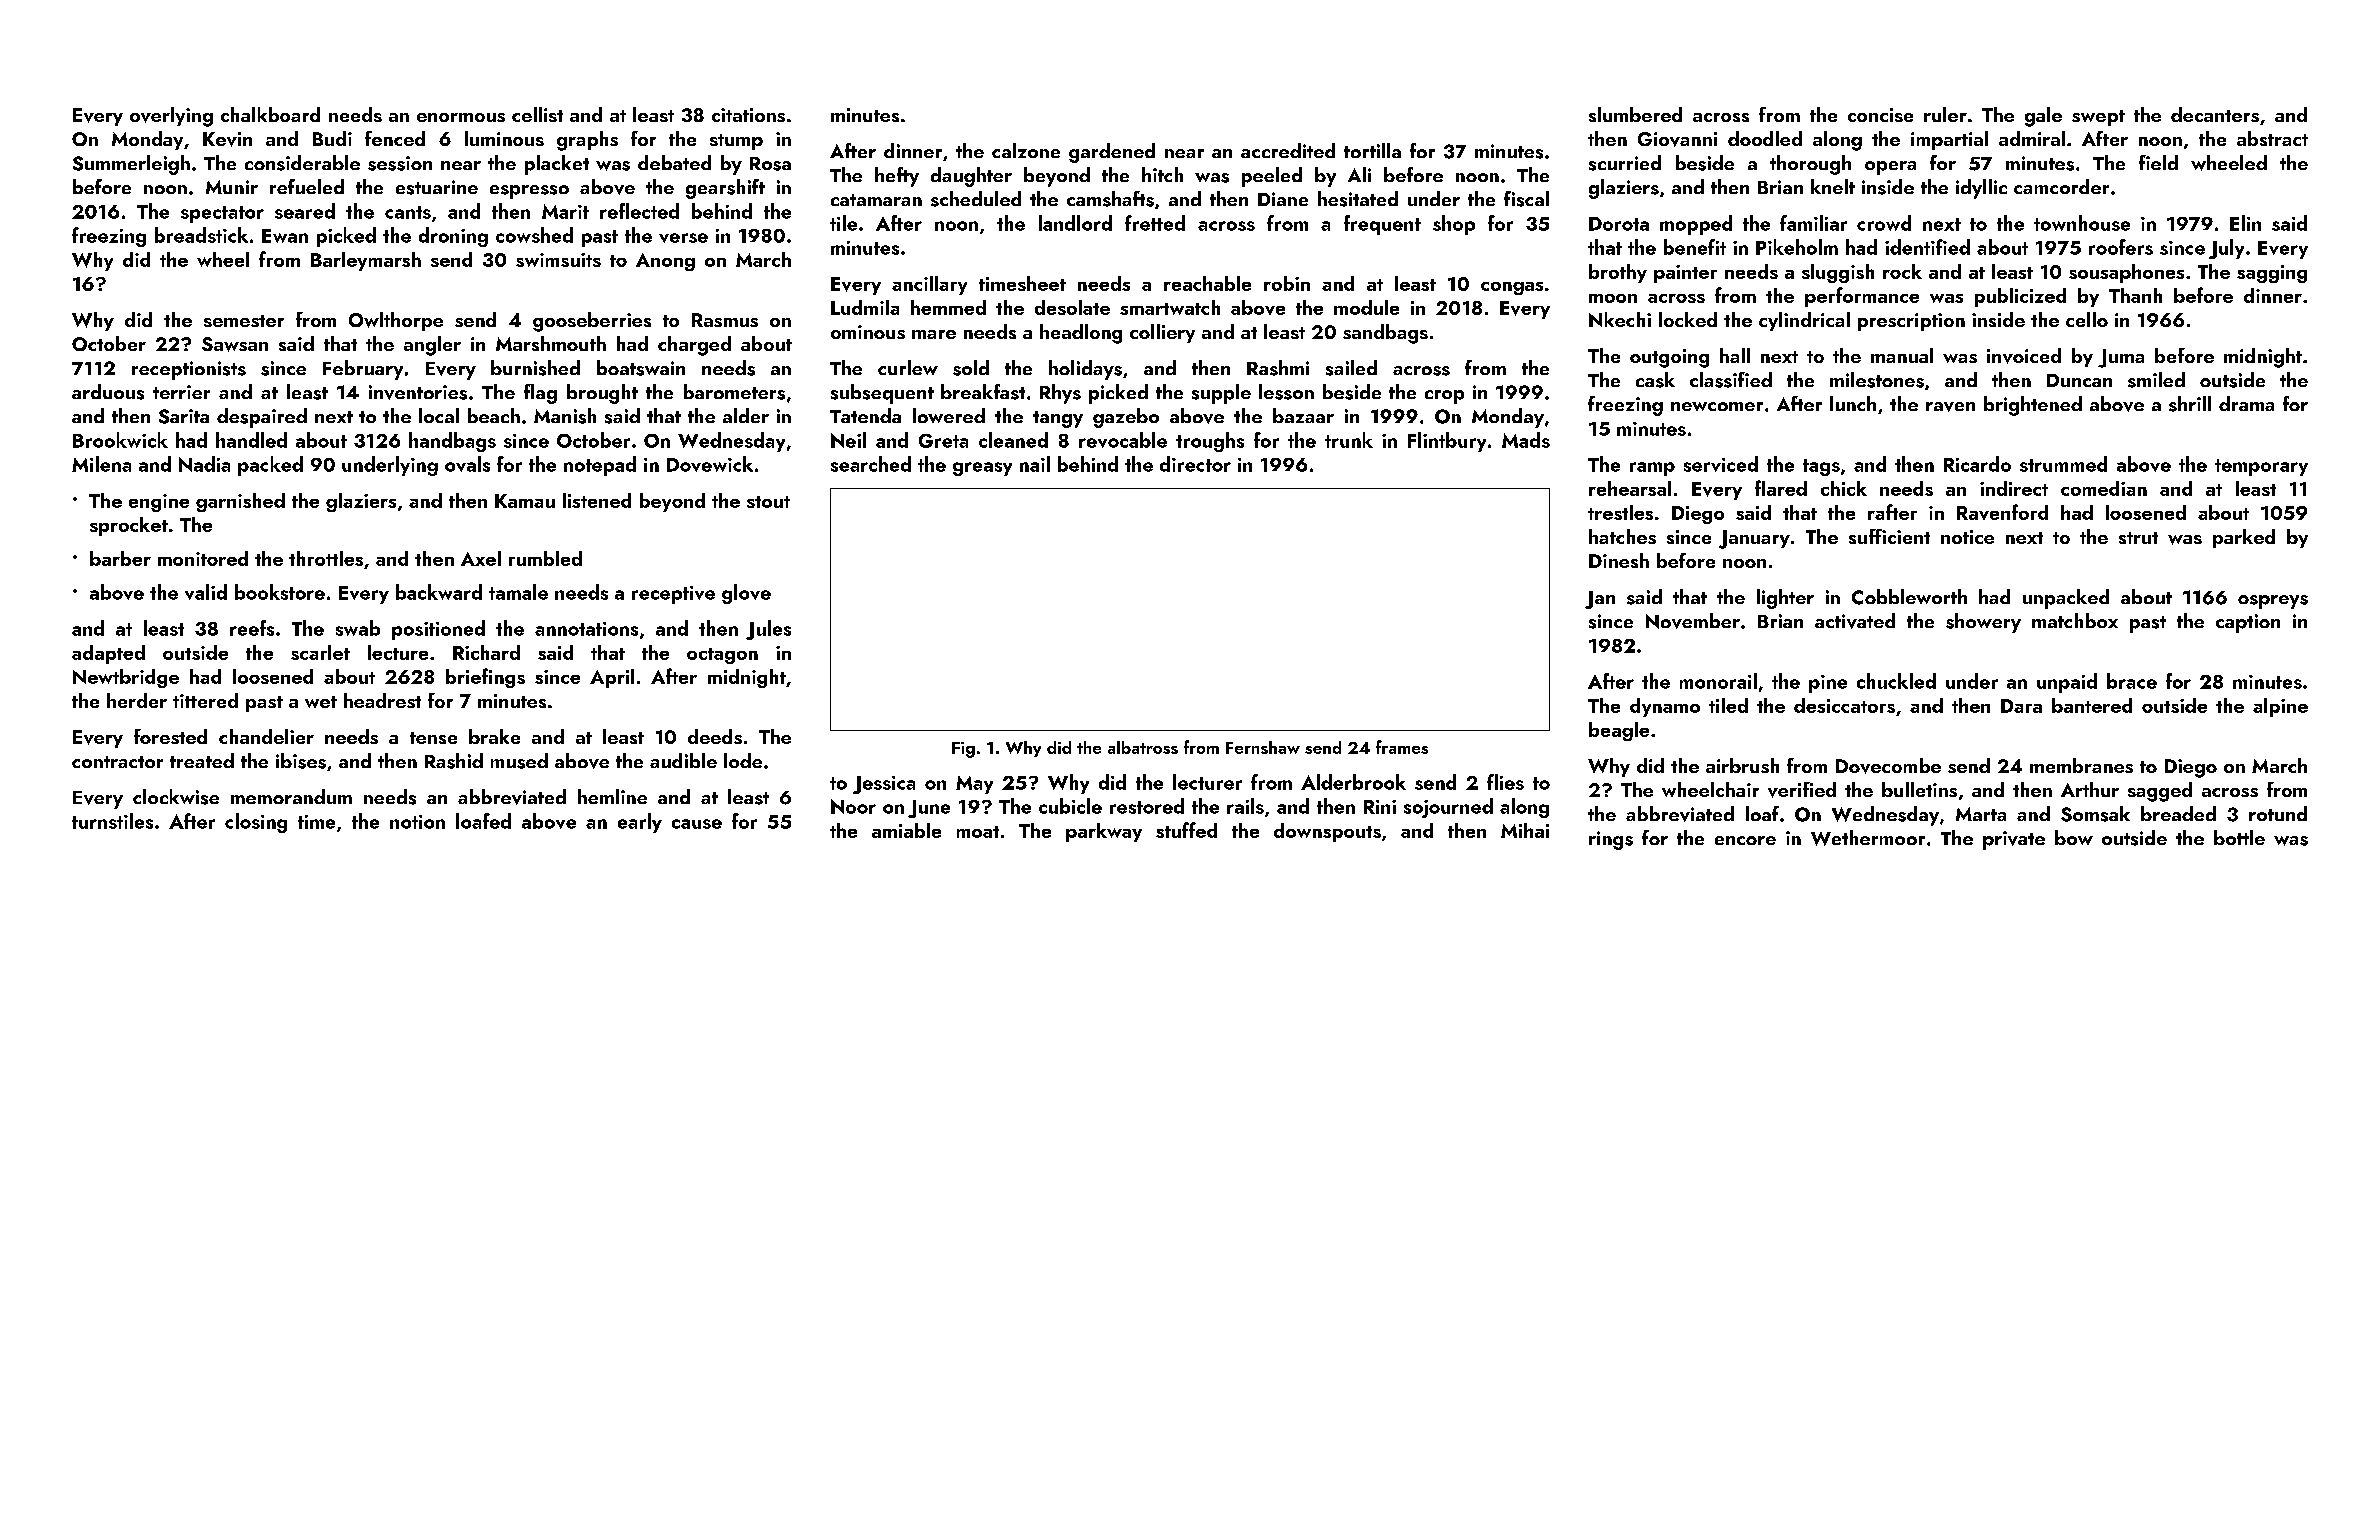 This screenshot has height=1540, width=2380. Describe the element at coordinates (1327, 832) in the screenshot. I see `downspouts` at that location.
